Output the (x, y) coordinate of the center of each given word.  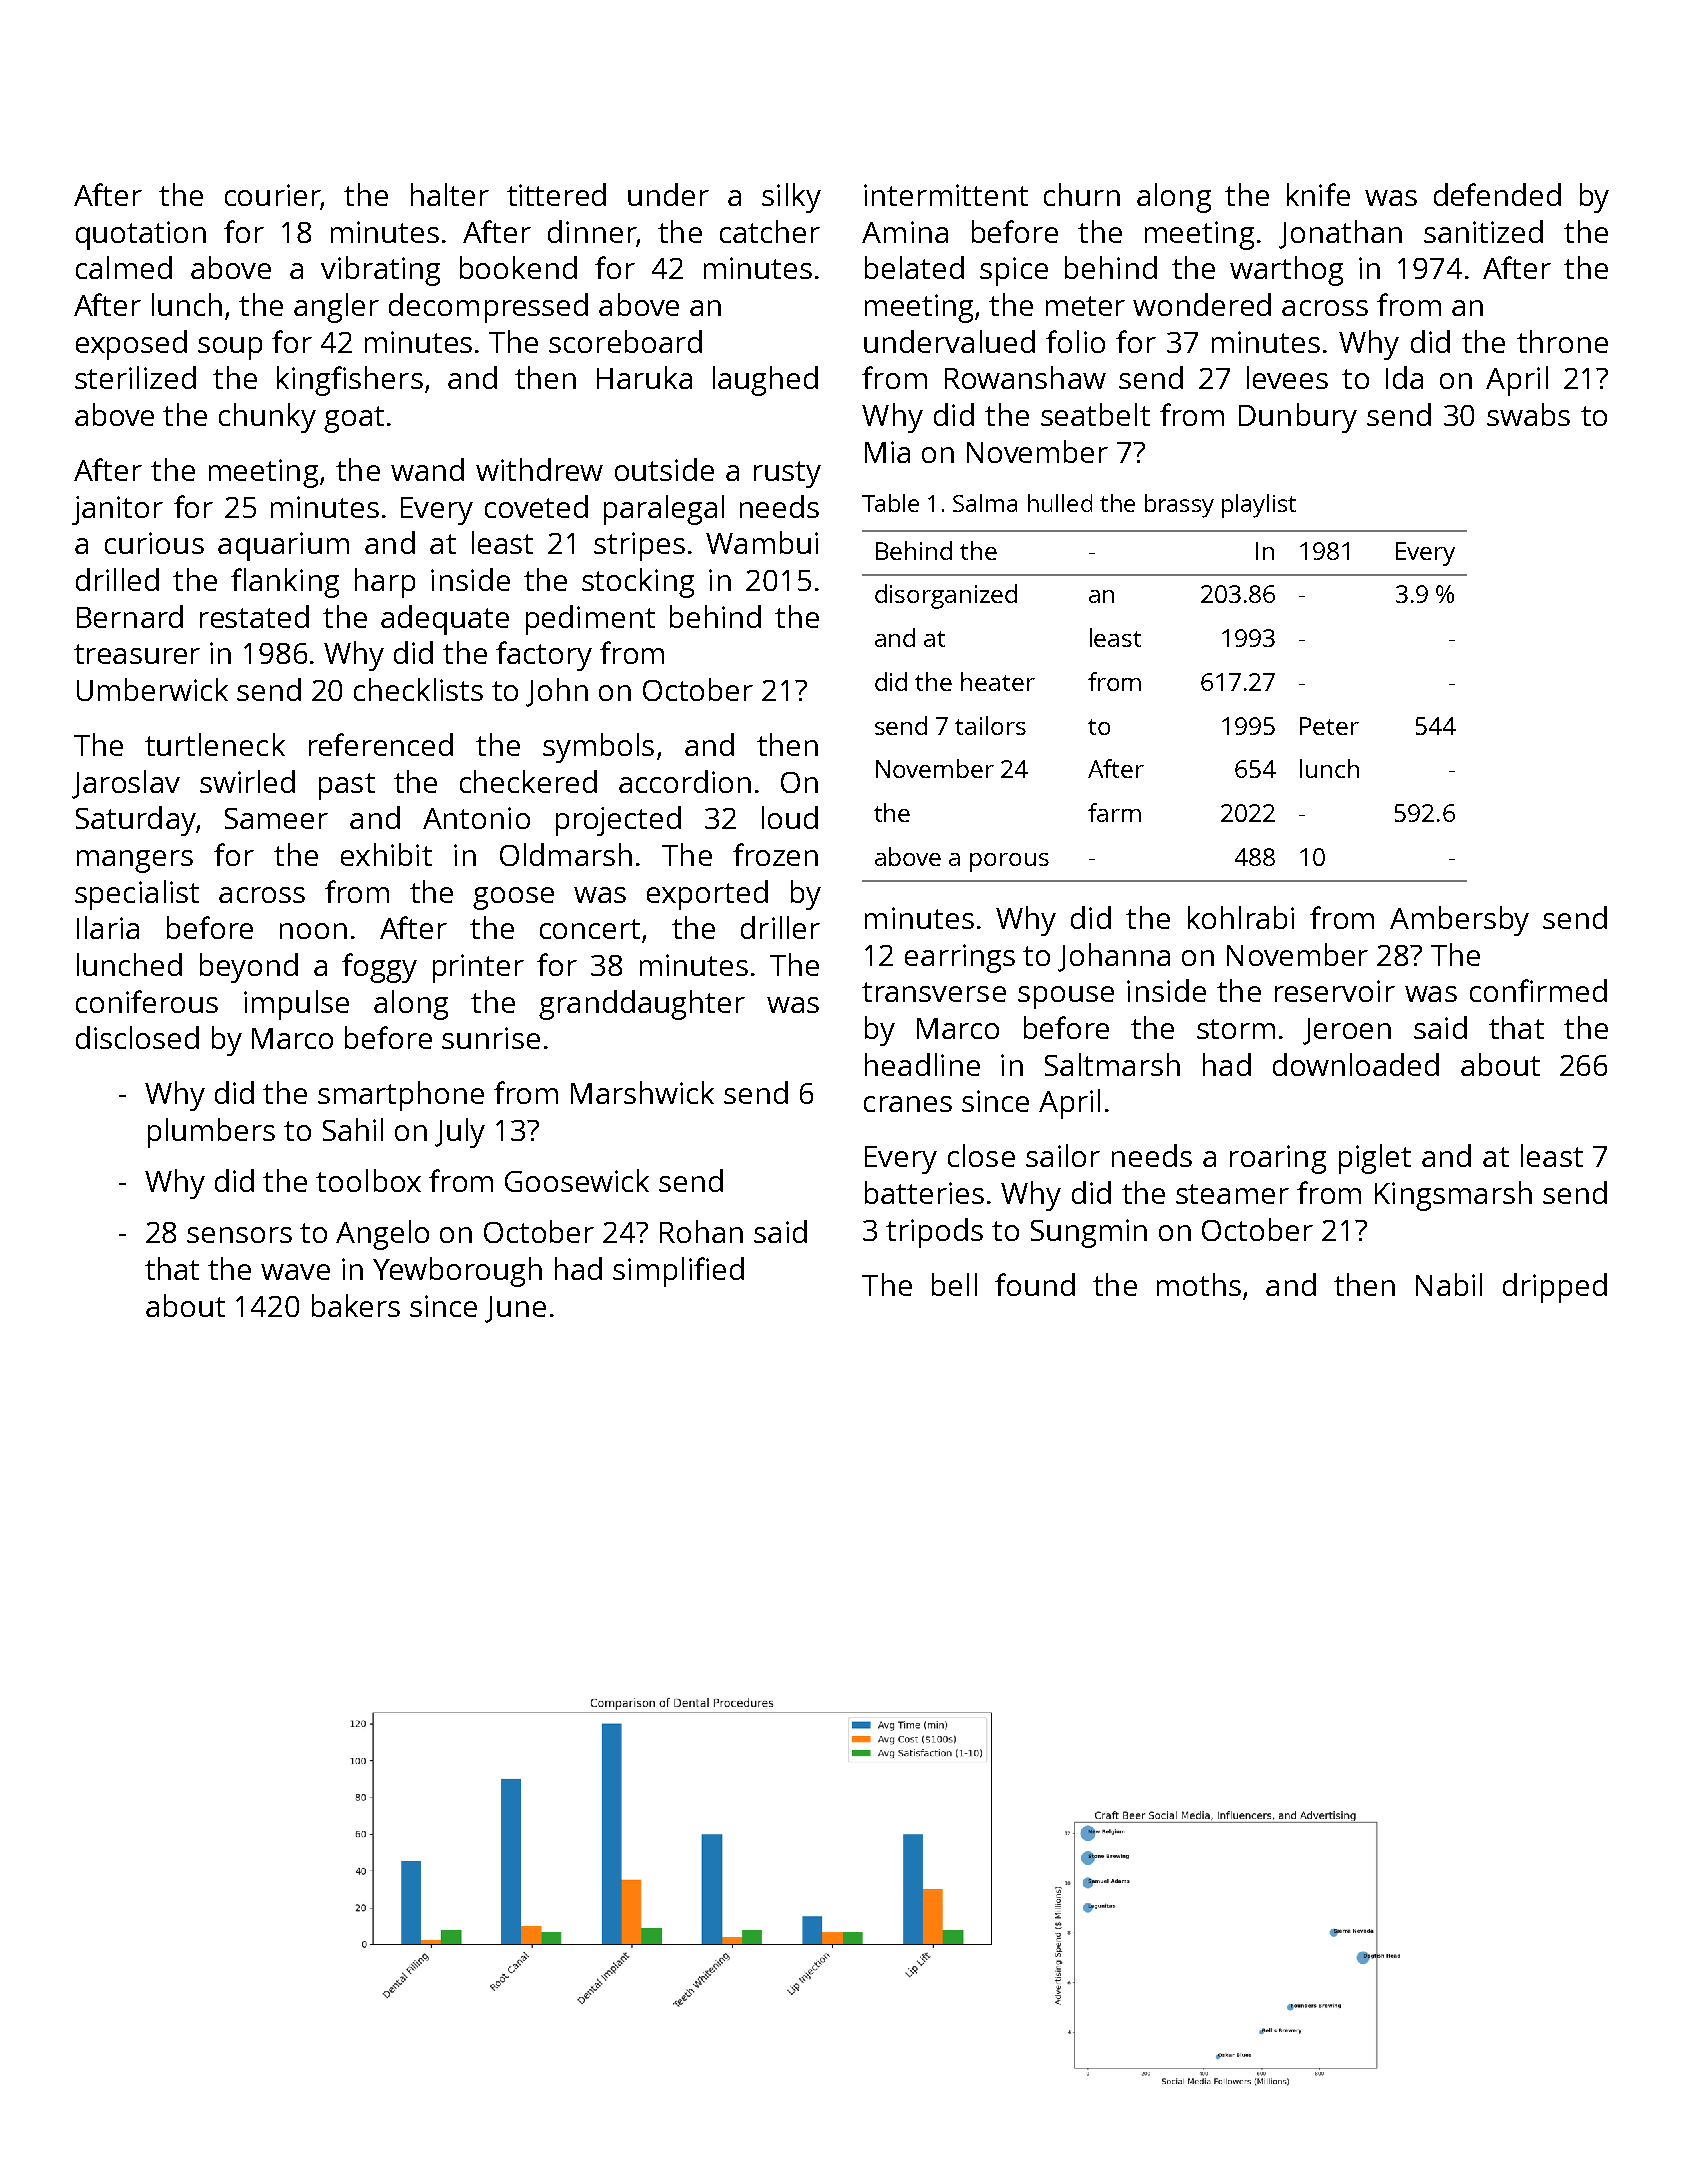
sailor (1063, 1155)
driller (780, 927)
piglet (1375, 1159)
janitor (117, 510)
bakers (356, 1305)
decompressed (488, 308)
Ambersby (1459, 921)
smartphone (401, 1096)
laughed (765, 381)
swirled (247, 781)
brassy (1179, 506)
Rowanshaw (1025, 377)
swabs (1528, 414)
